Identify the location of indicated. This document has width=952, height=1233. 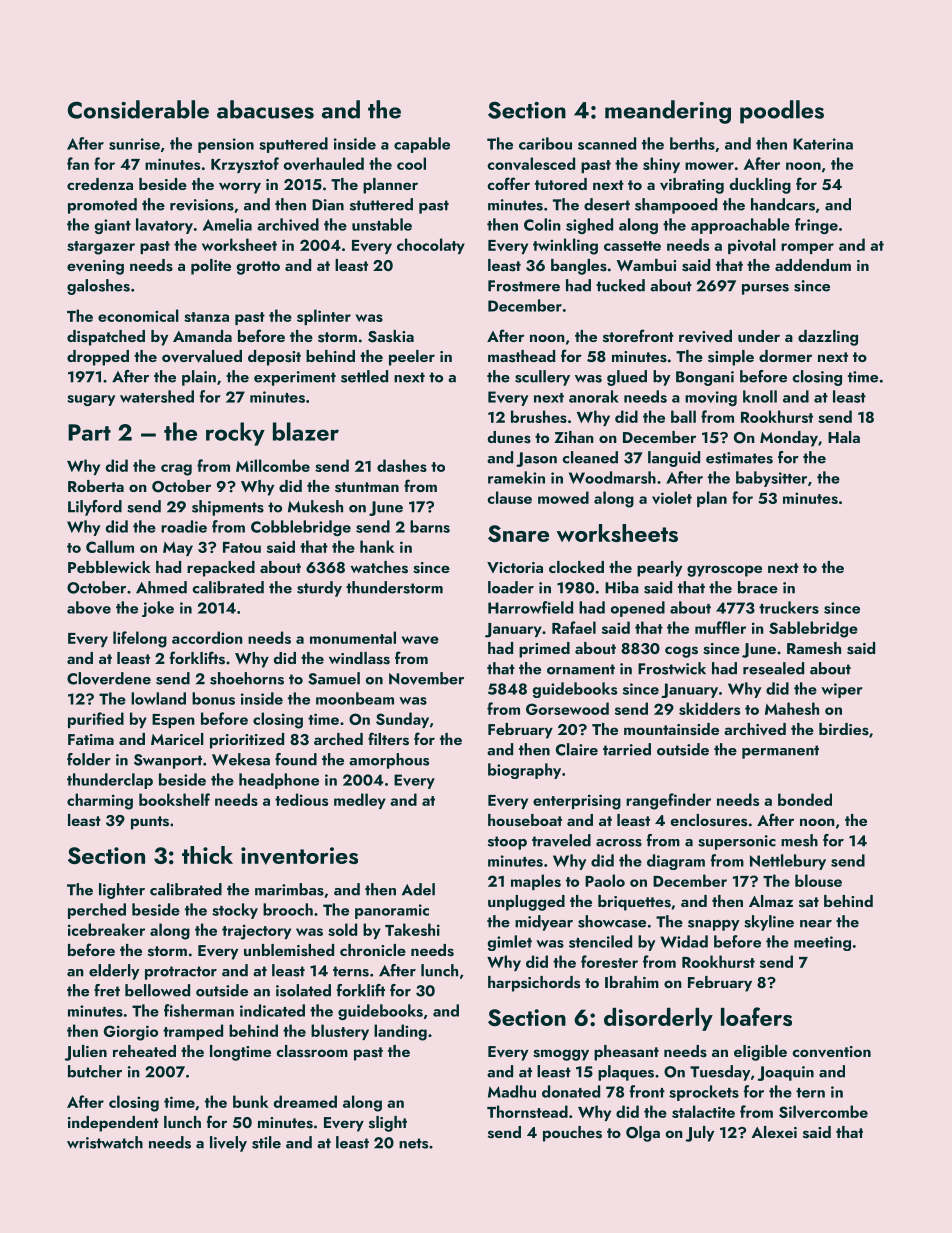
(272, 1010).
